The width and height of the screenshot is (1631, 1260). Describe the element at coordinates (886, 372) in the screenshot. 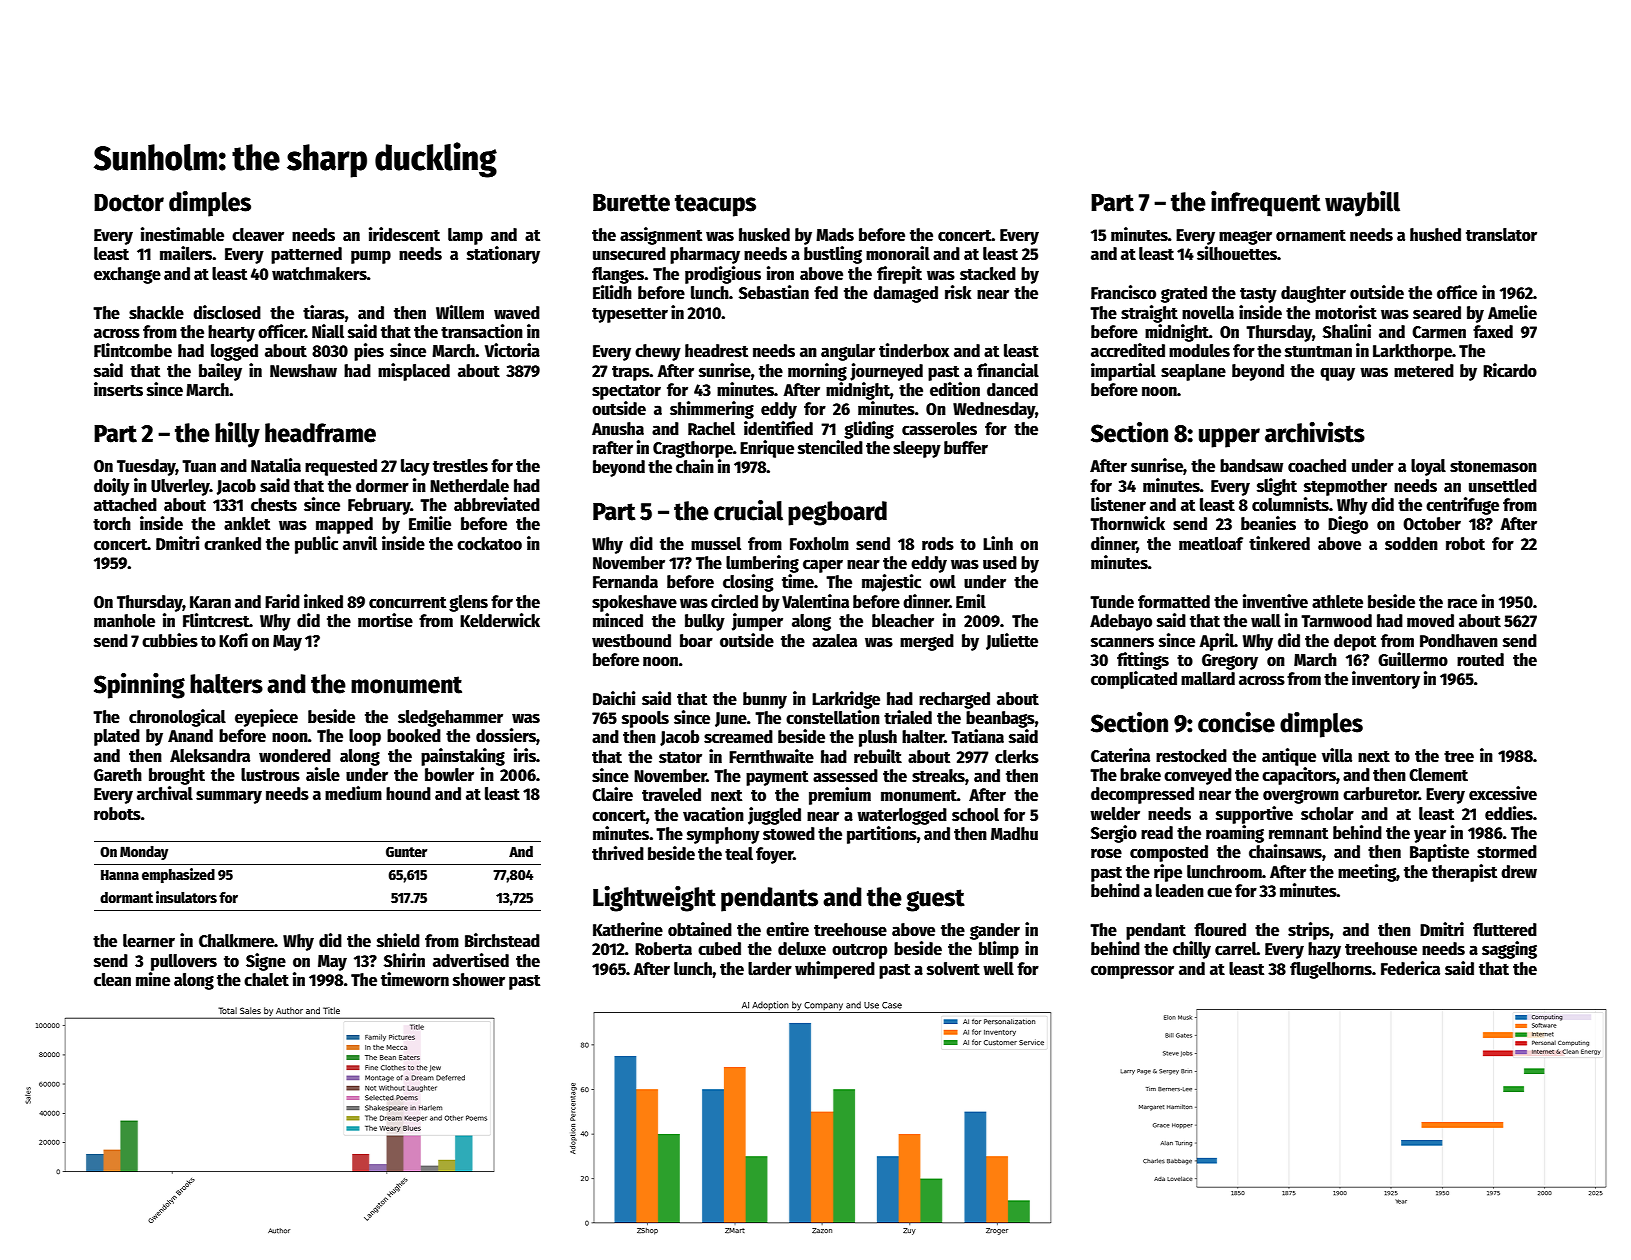

I see `journeyed` at that location.
